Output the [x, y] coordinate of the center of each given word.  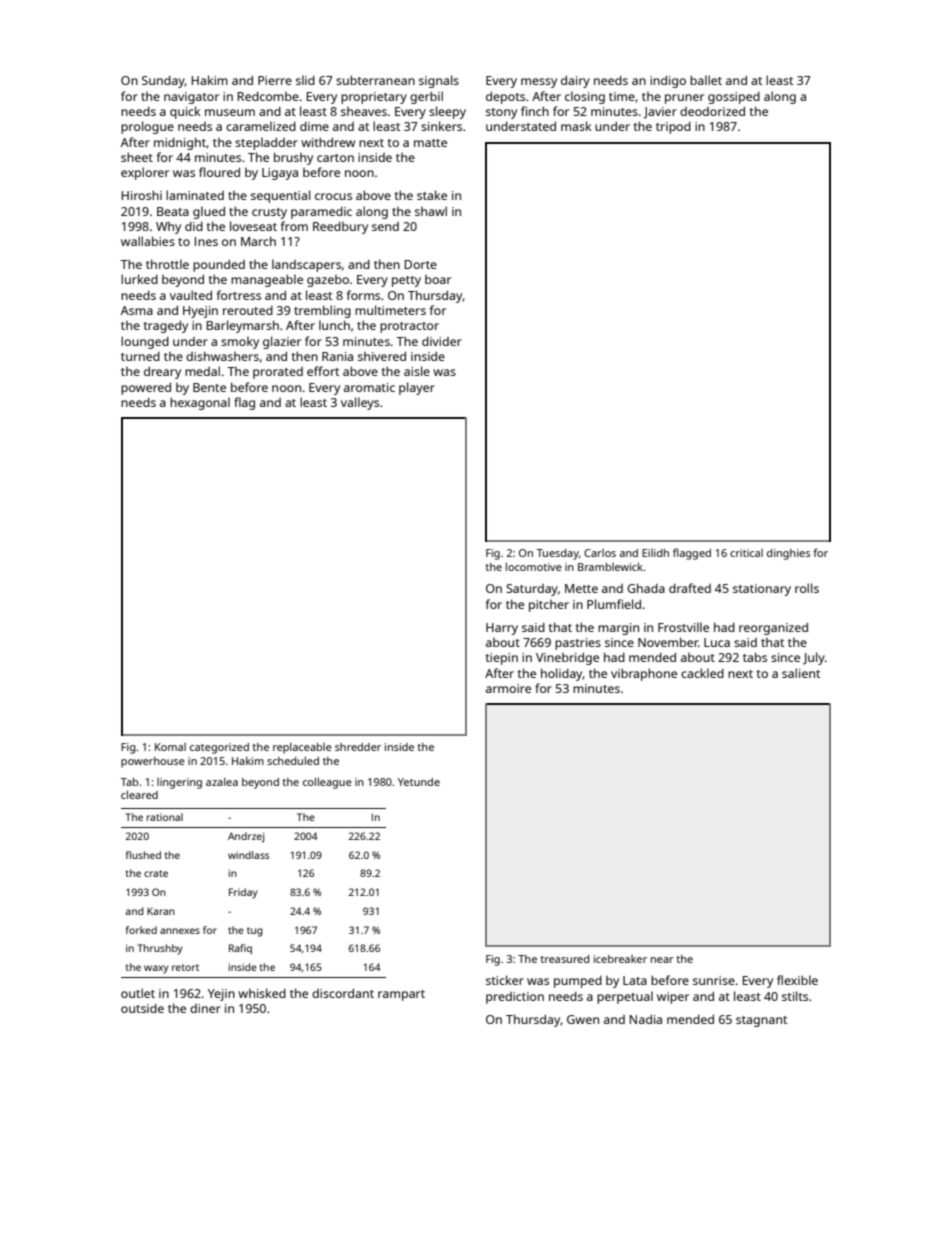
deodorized [712, 111]
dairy [575, 82]
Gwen [583, 1019]
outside [142, 1008]
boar [438, 279]
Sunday [163, 82]
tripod [673, 128]
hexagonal [200, 403]
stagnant [762, 1021]
